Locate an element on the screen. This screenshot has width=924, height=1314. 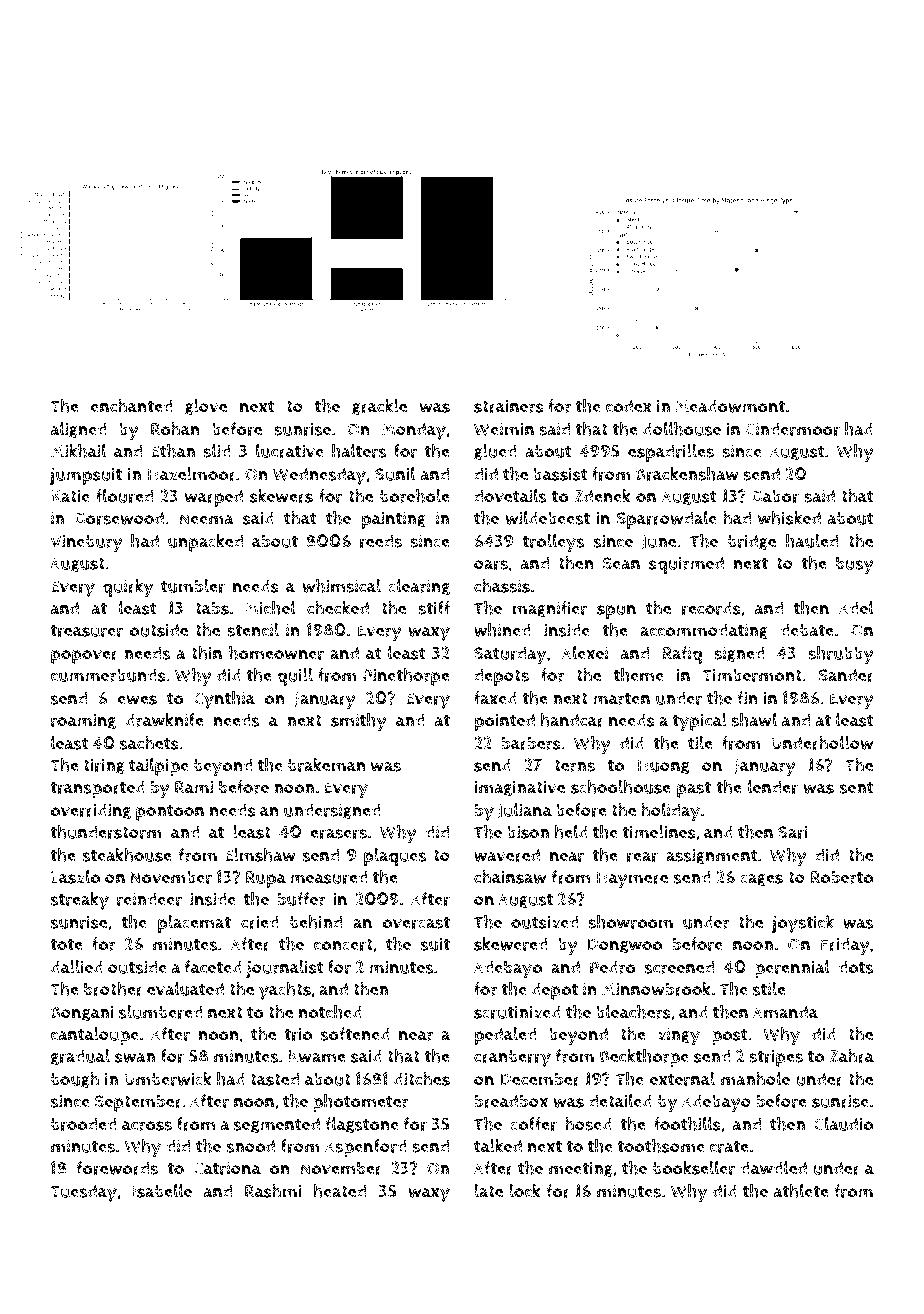
checked is located at coordinates (338, 608).
